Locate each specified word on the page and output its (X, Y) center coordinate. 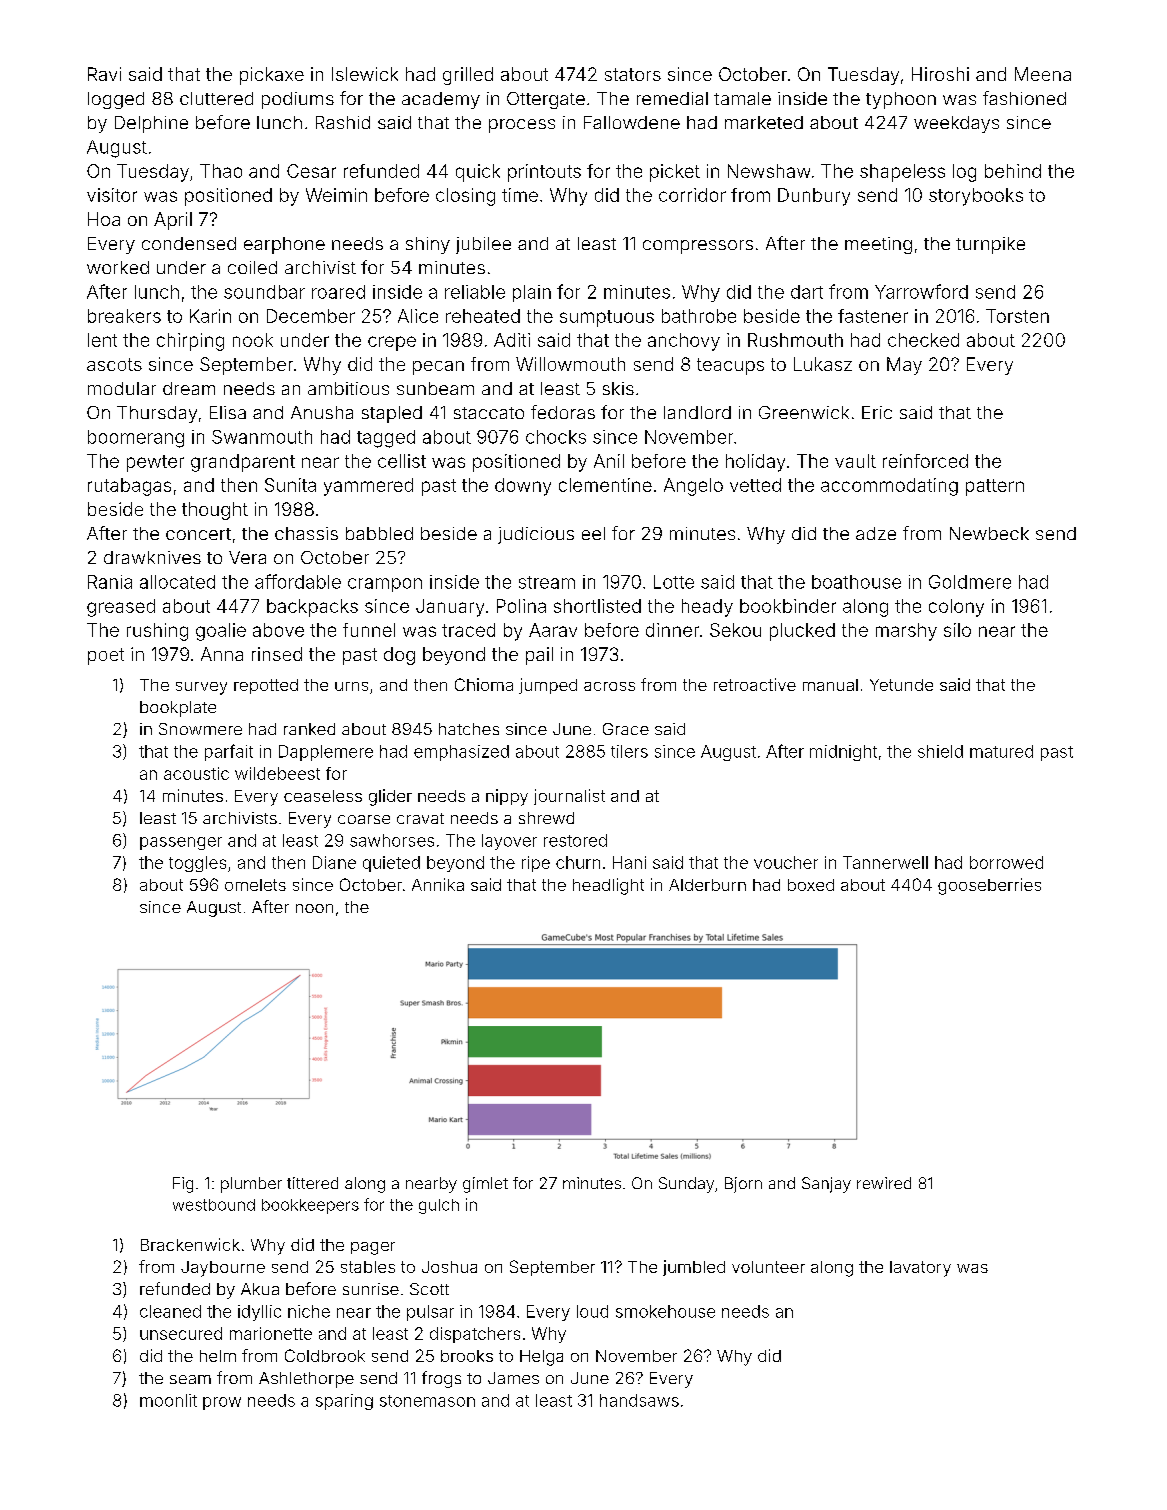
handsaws (639, 1400)
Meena (1043, 74)
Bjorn (743, 1185)
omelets (255, 885)
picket (675, 173)
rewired (884, 1183)
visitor (112, 195)
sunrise (371, 1289)
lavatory (920, 1269)
